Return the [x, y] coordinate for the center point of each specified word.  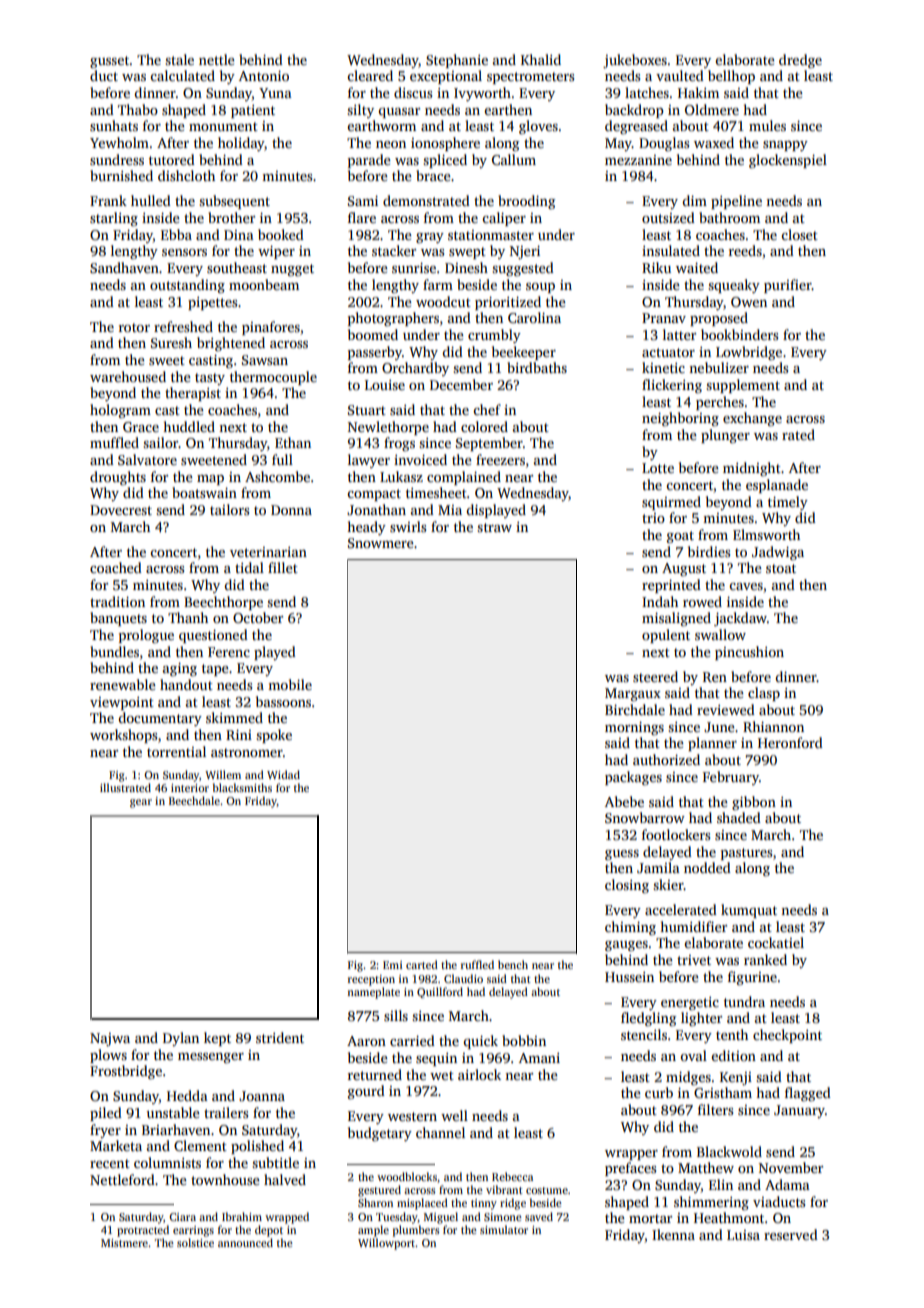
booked [281, 234]
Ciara [182, 1217]
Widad [283, 774]
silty [360, 111]
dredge [800, 61]
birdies [709, 551]
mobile [290, 684]
